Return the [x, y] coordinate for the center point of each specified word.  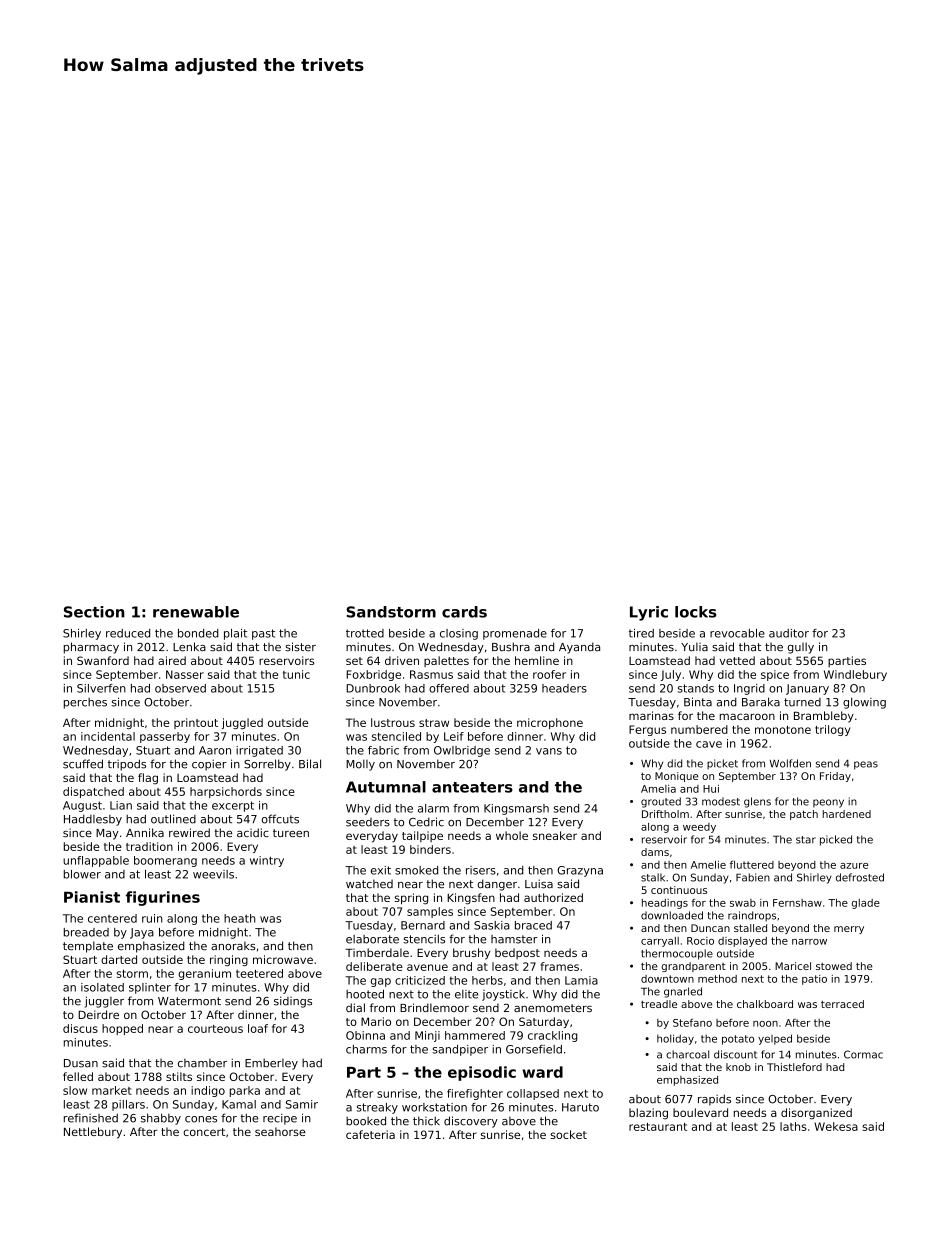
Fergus [647, 730]
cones [201, 1119]
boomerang [165, 861]
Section [94, 612]
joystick [503, 995]
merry [849, 930]
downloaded [672, 915]
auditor [789, 633]
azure [854, 866]
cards [464, 612]
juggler [104, 1002]
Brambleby [824, 717]
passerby [165, 737]
